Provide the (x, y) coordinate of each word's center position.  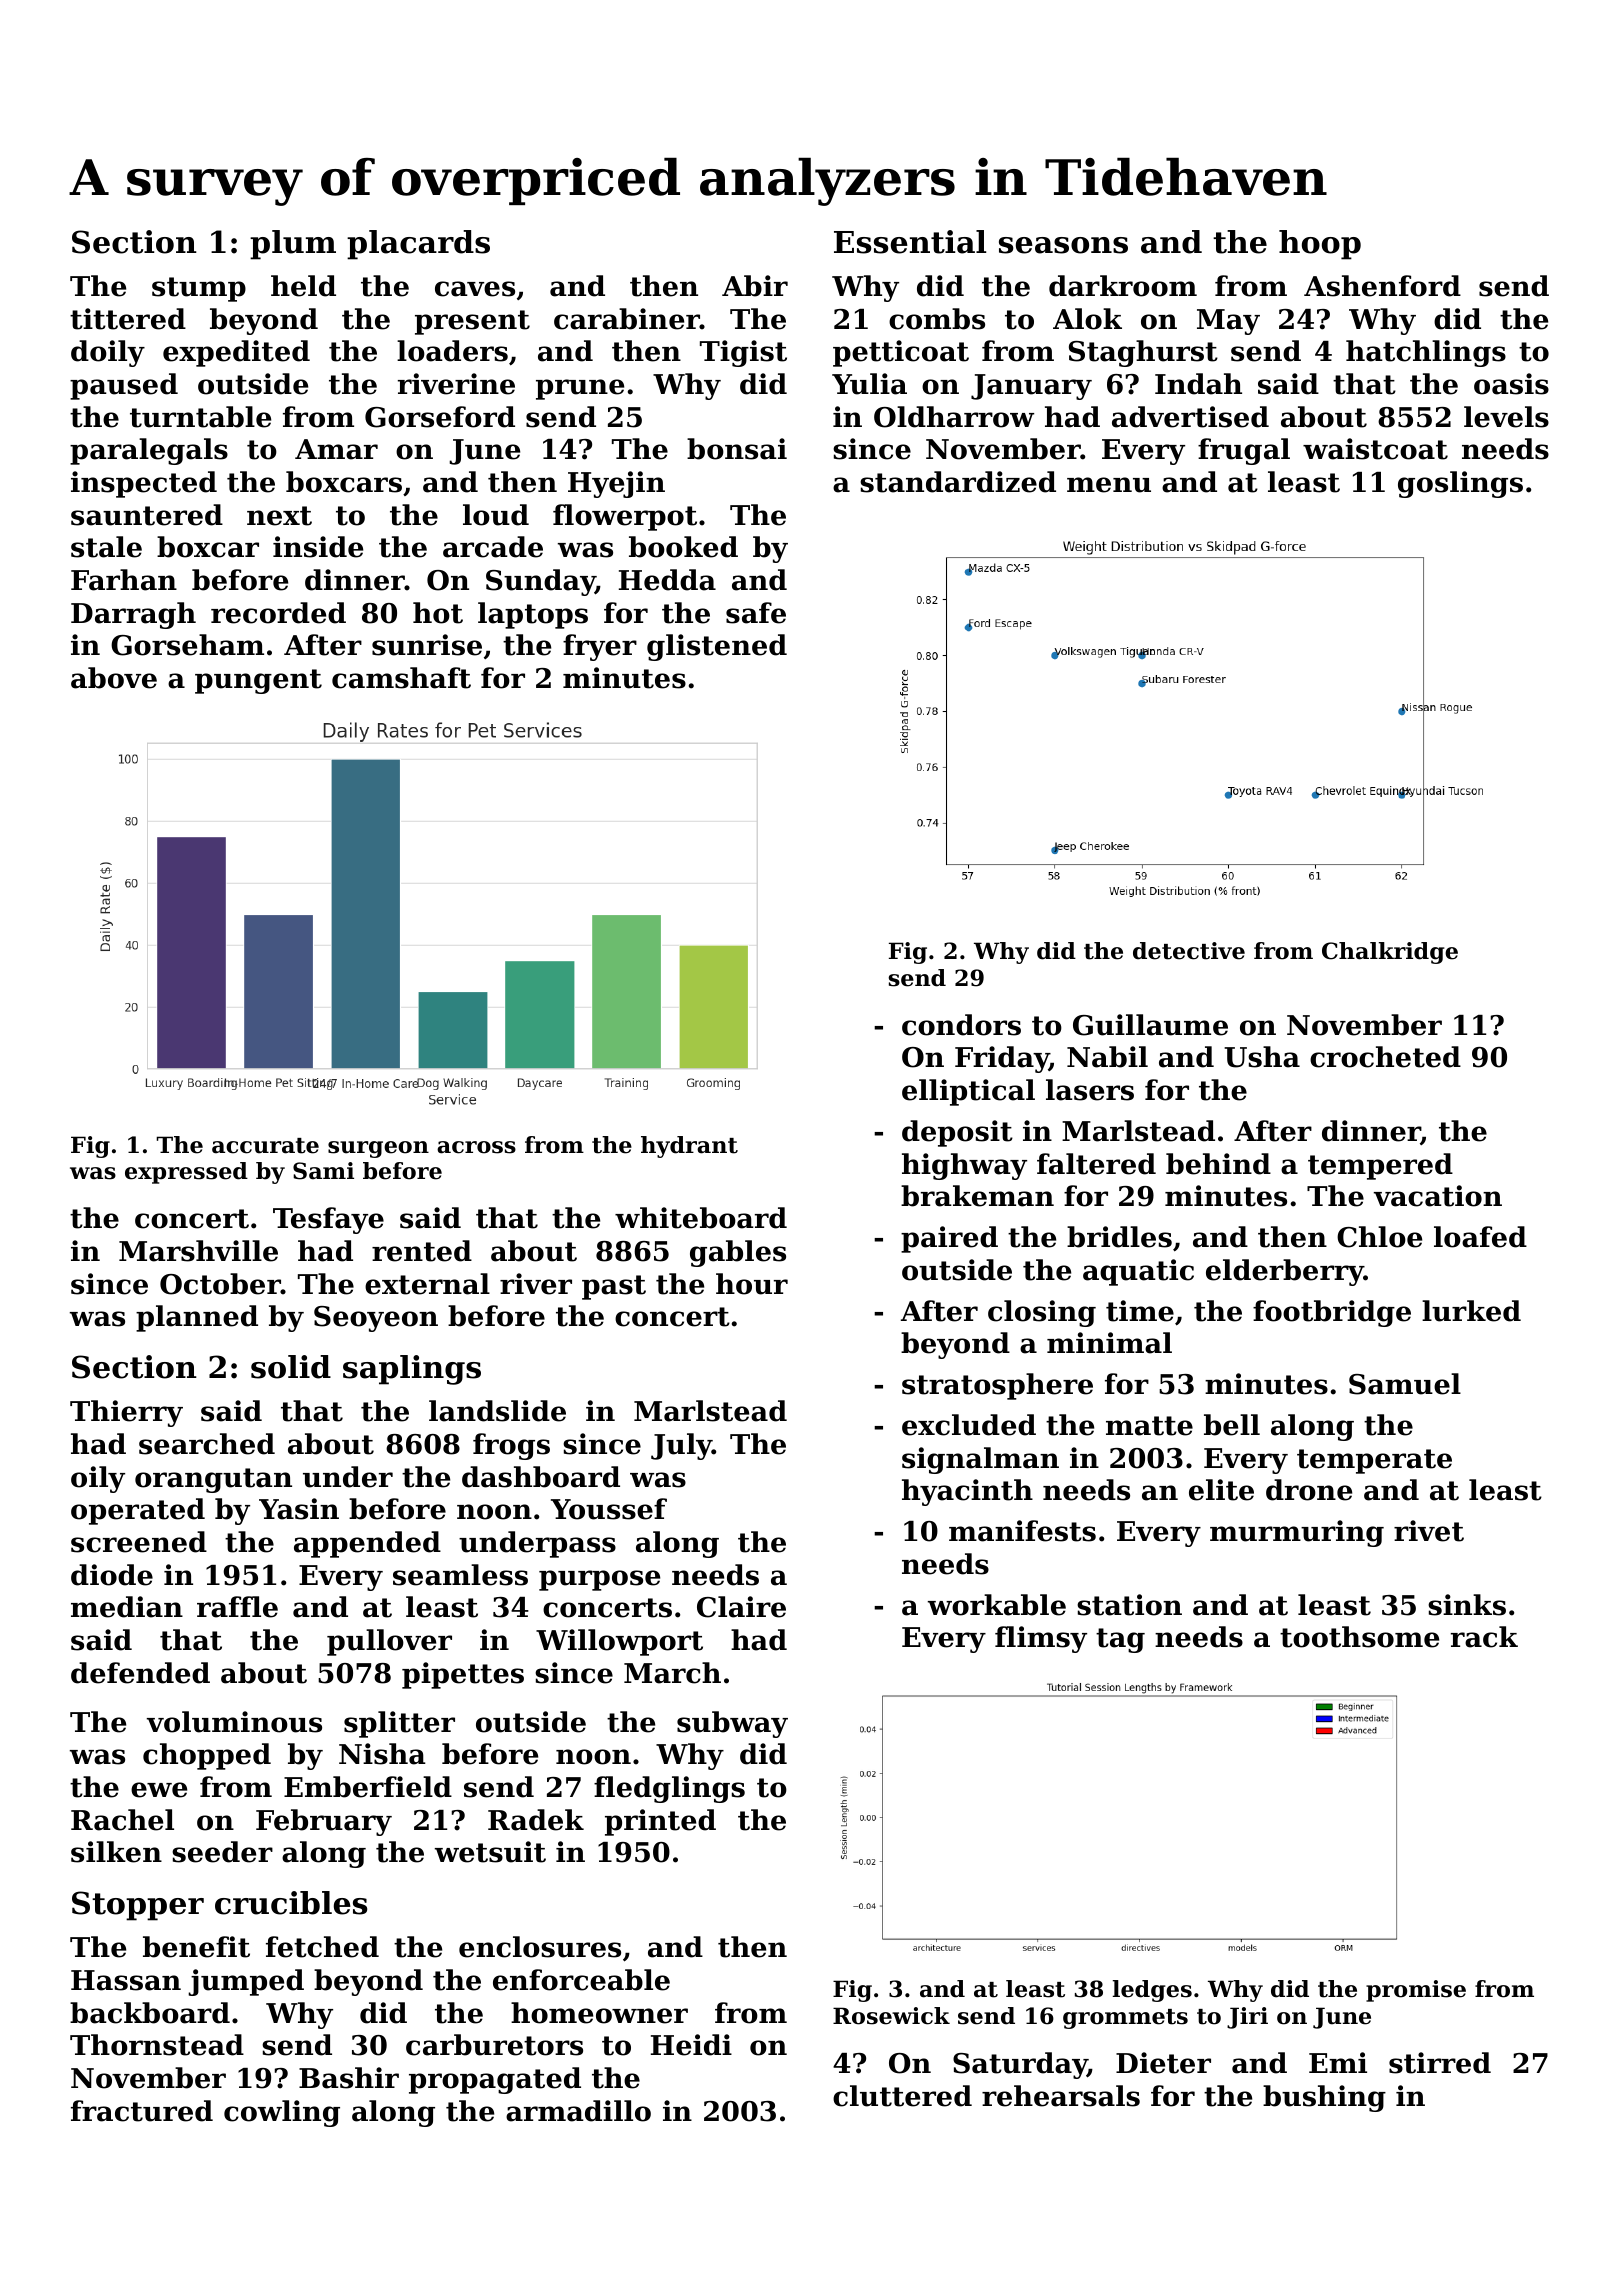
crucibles (291, 1903)
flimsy (1041, 1639)
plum (293, 245)
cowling (282, 2113)
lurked (1471, 1311)
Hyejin (616, 484)
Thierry (126, 1413)
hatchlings (1426, 353)
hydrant (689, 1147)
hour (752, 1284)
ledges (1152, 1991)
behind (1218, 1164)
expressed (186, 1173)
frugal (1244, 451)
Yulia (869, 384)
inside (318, 547)
